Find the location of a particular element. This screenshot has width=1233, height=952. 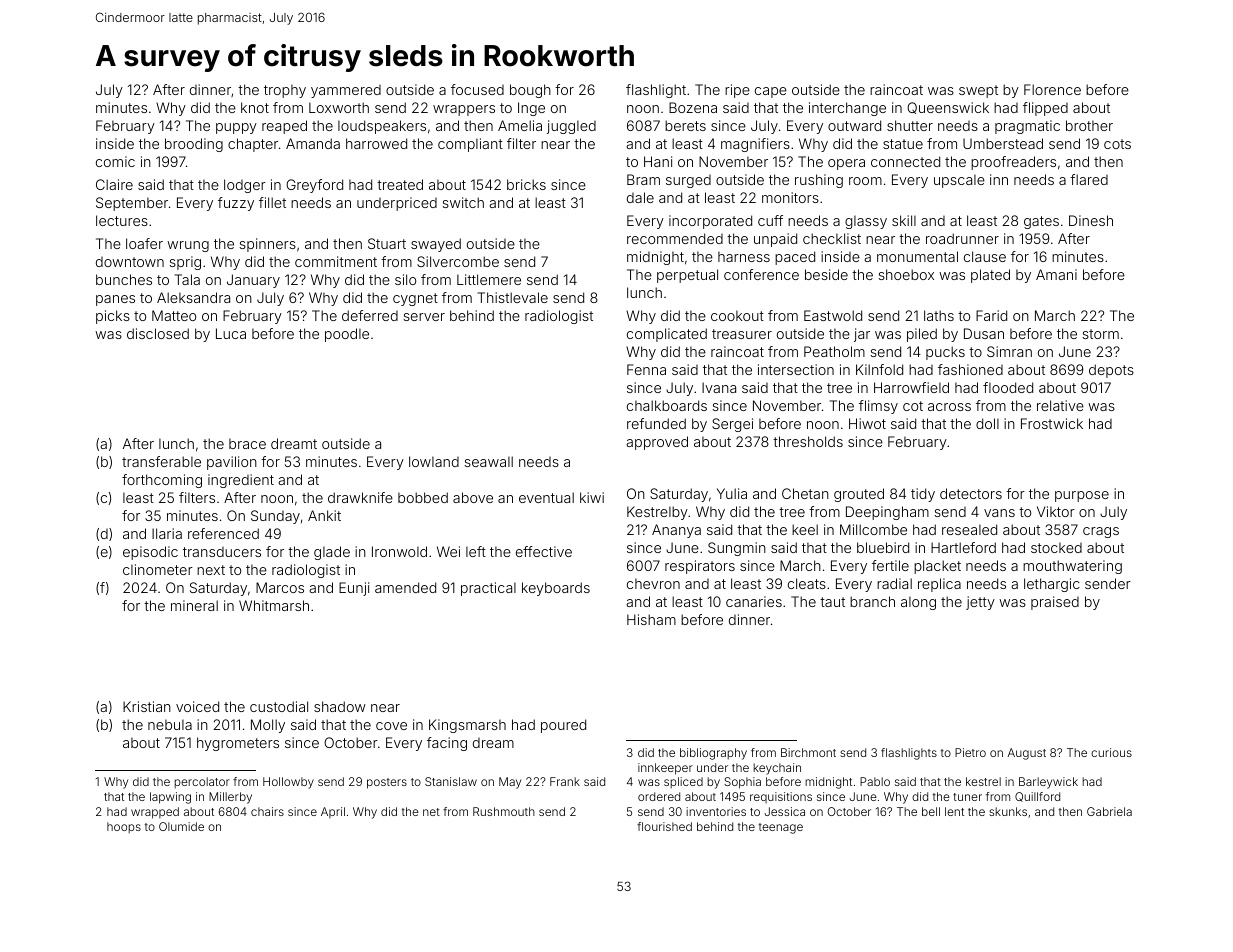

Sergei is located at coordinates (732, 425).
